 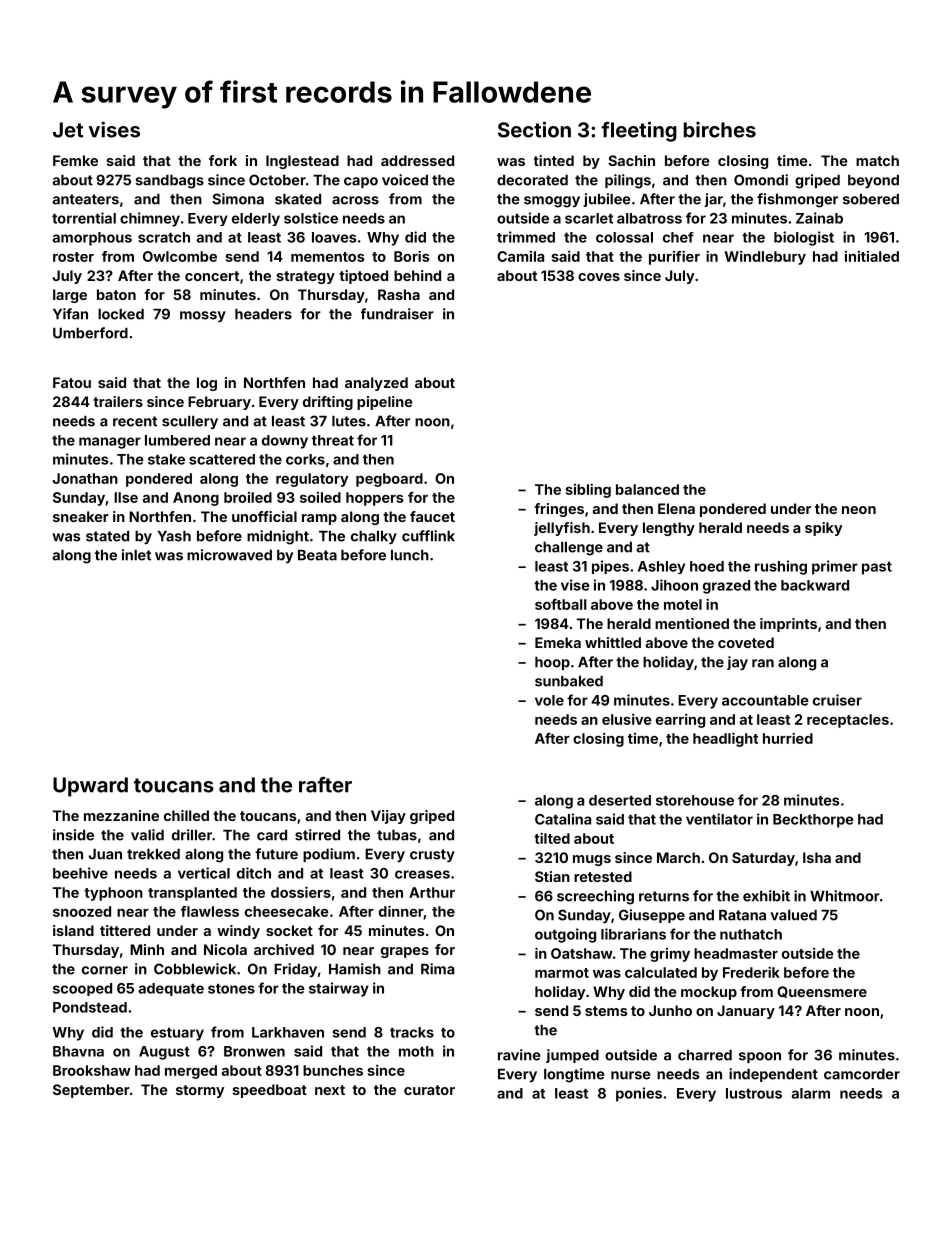 What do you see at coordinates (599, 277) in the document?
I see `coves` at bounding box center [599, 277].
